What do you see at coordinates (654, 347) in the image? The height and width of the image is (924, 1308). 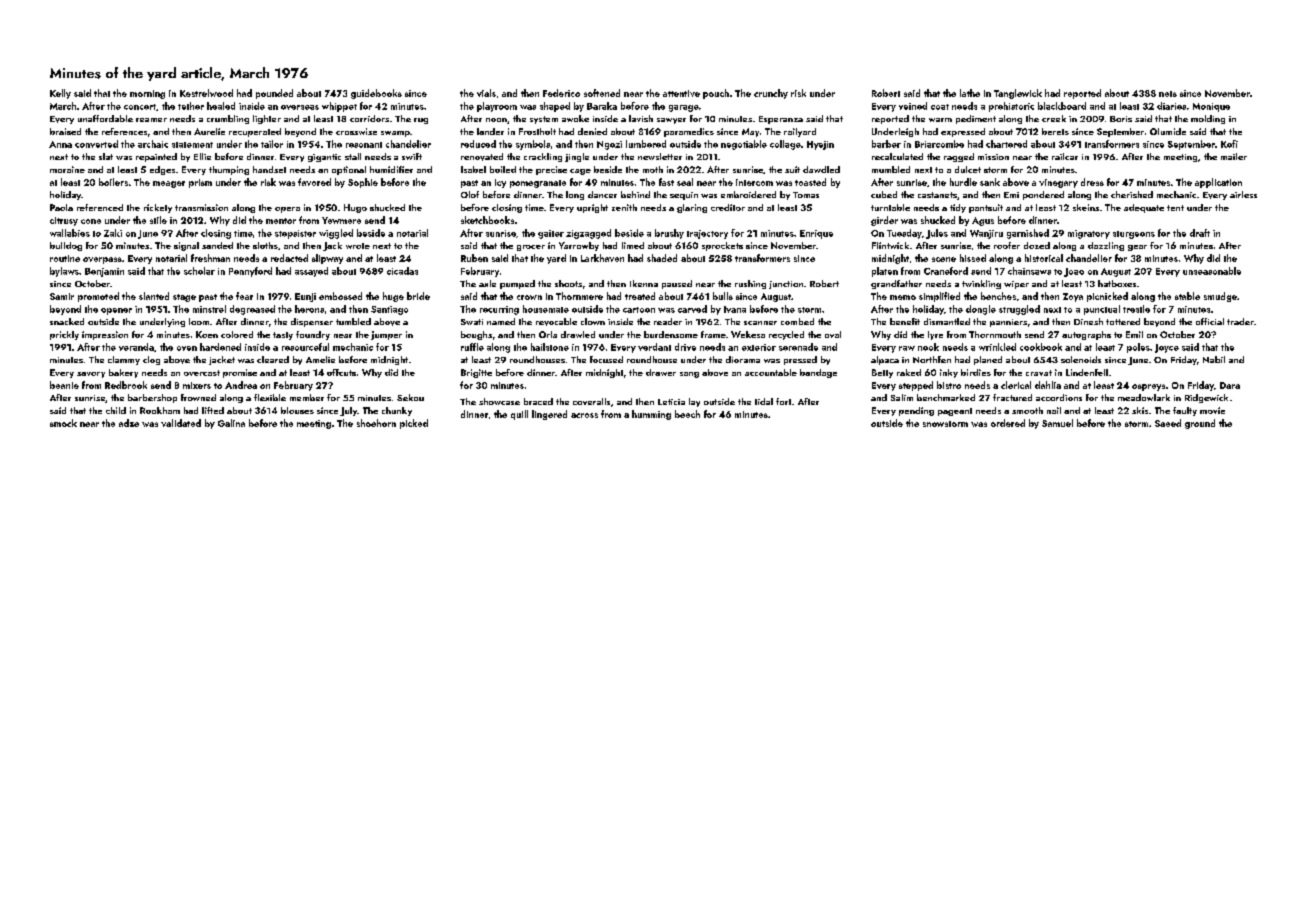 I see `verdant` at bounding box center [654, 347].
